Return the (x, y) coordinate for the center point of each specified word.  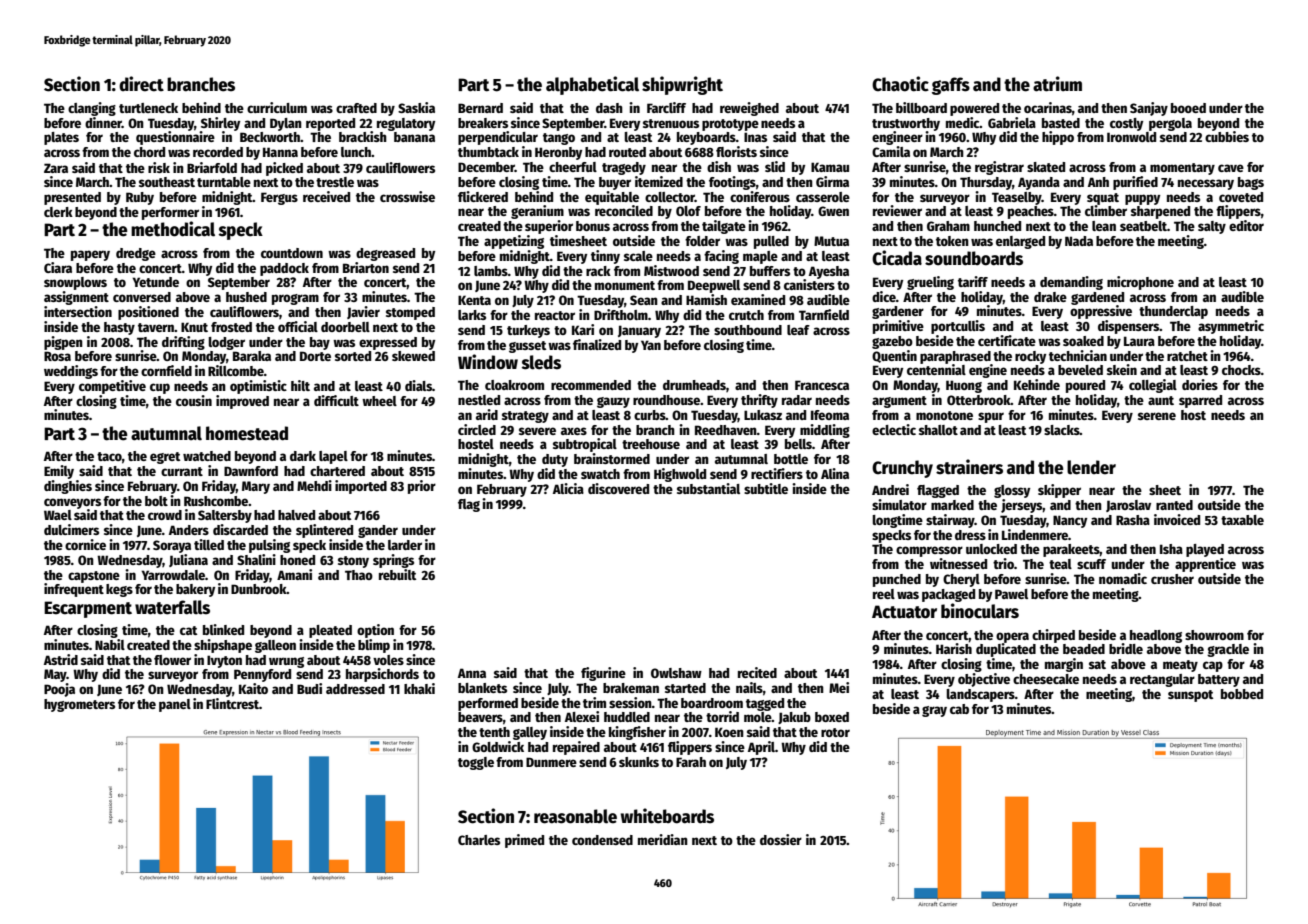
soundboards (974, 258)
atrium (1057, 84)
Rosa (57, 356)
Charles (479, 840)
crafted (356, 108)
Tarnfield (824, 314)
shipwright (682, 85)
